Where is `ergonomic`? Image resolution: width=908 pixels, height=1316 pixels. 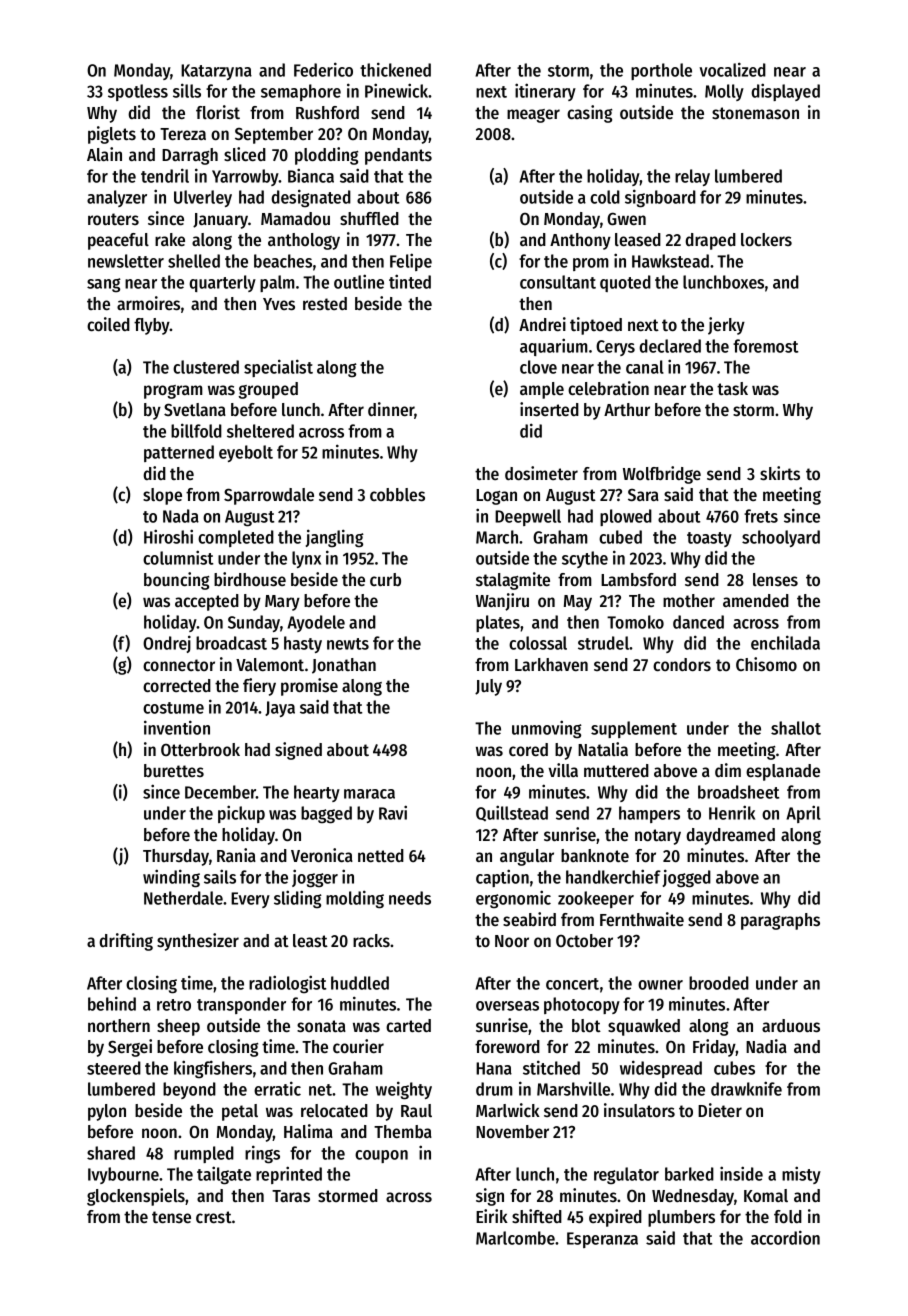
ergonomic is located at coordinates (513, 899).
